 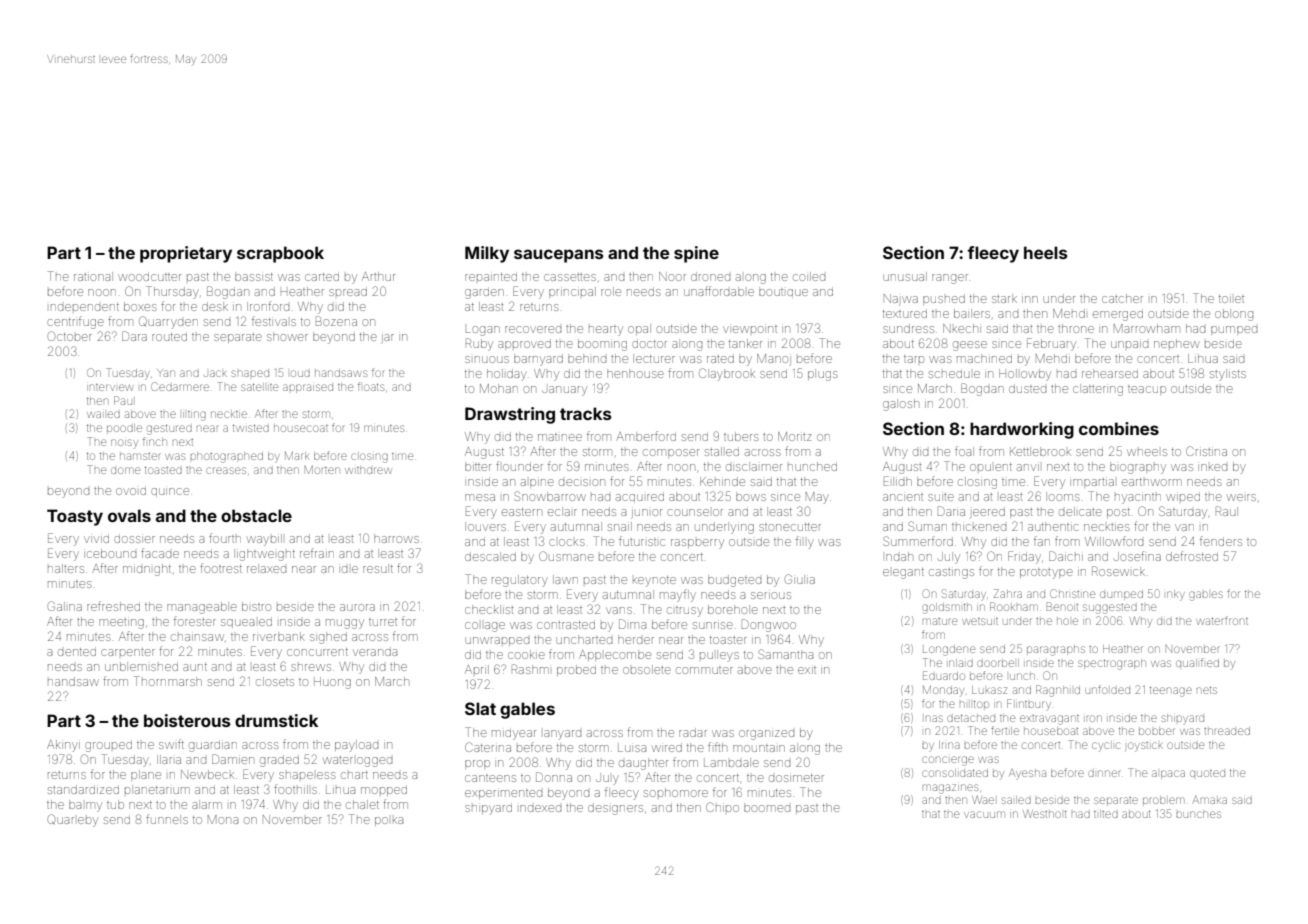 What do you see at coordinates (1241, 497) in the document?
I see `weirs` at bounding box center [1241, 497].
